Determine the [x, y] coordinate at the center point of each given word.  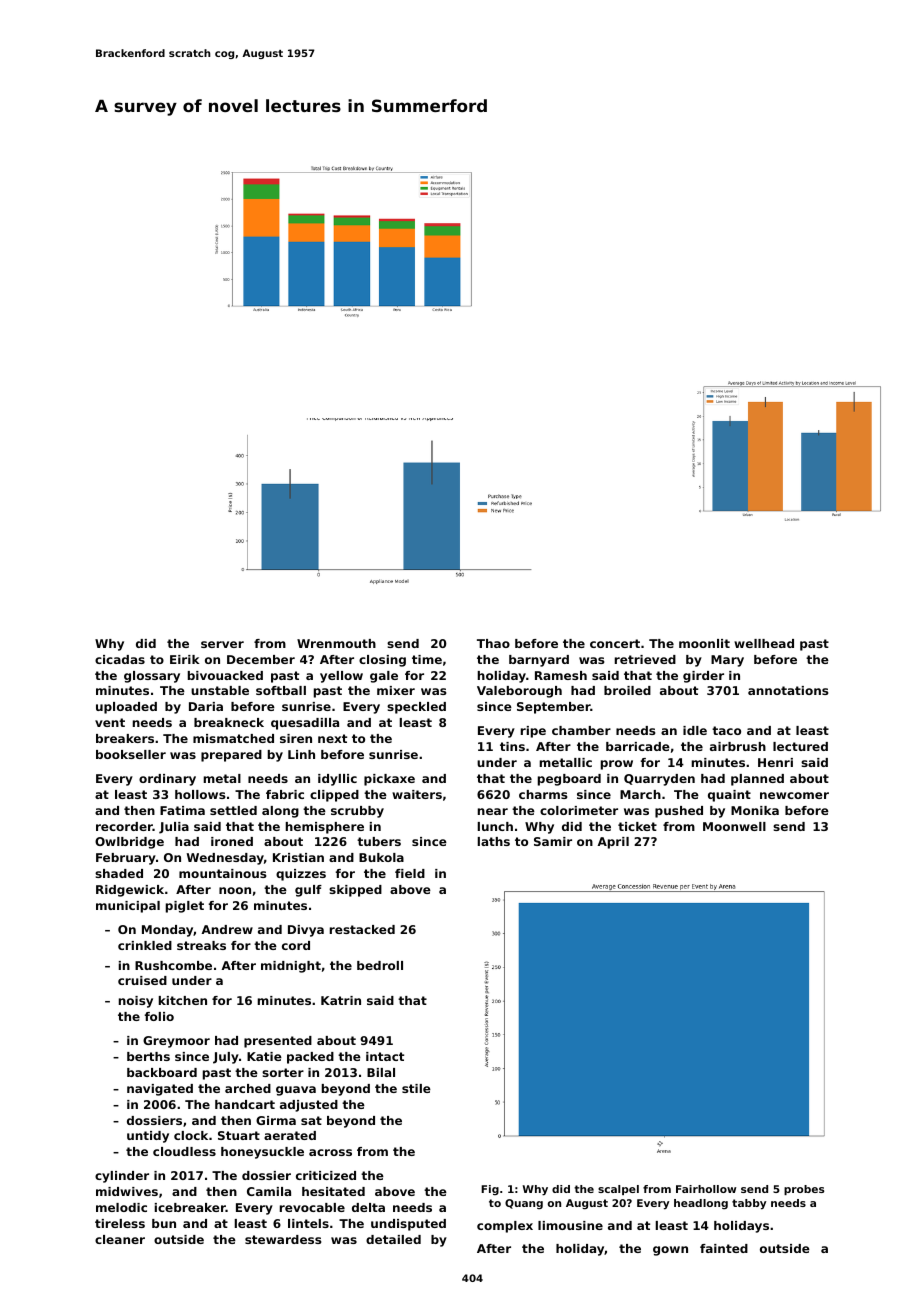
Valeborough [519, 692]
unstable [220, 690]
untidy [148, 1137]
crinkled [145, 945]
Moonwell [734, 826]
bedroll [380, 965]
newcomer [794, 795]
